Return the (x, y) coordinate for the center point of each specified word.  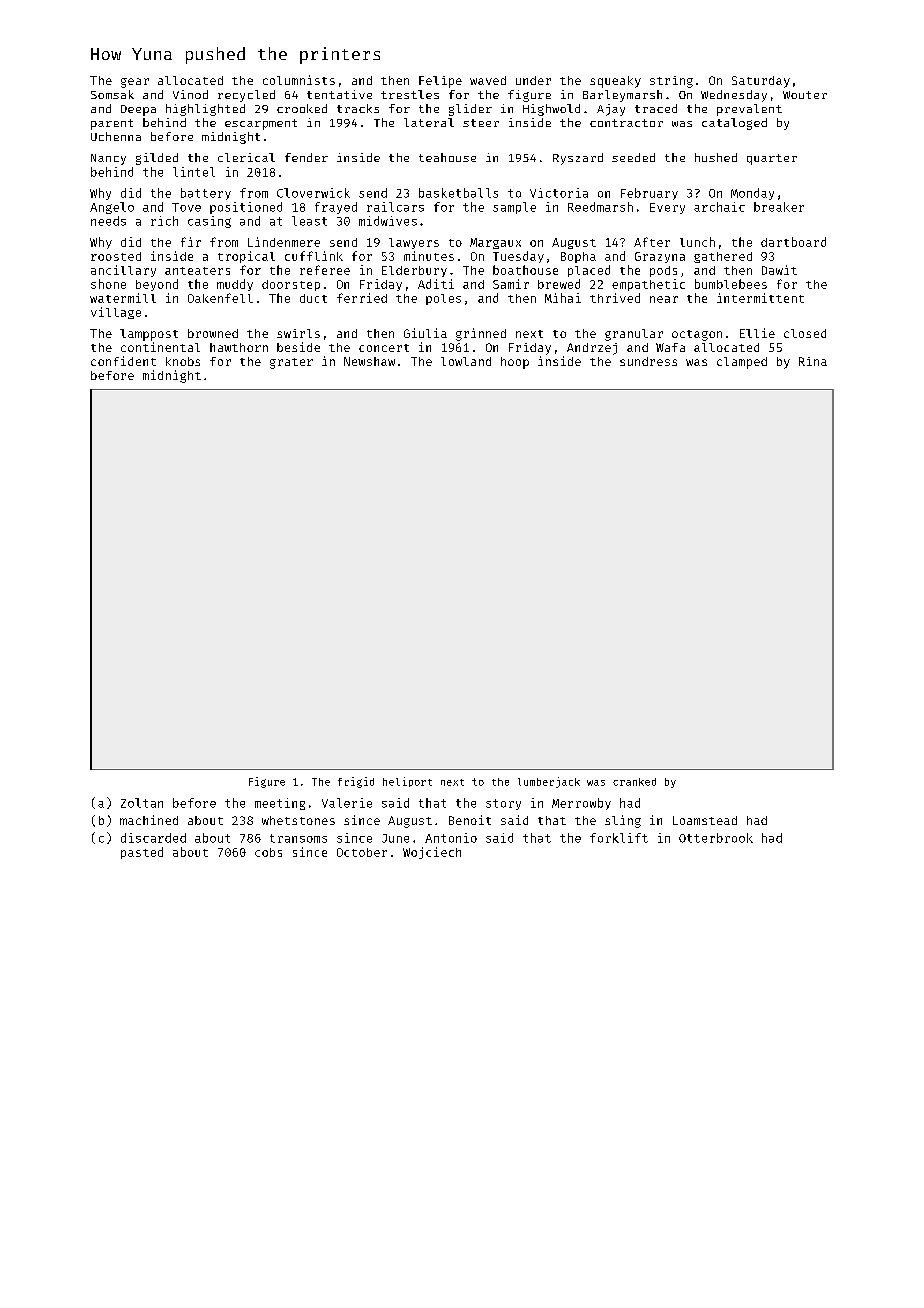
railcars (395, 207)
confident (123, 361)
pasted (142, 853)
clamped (742, 363)
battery (206, 194)
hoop (515, 363)
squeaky (615, 82)
